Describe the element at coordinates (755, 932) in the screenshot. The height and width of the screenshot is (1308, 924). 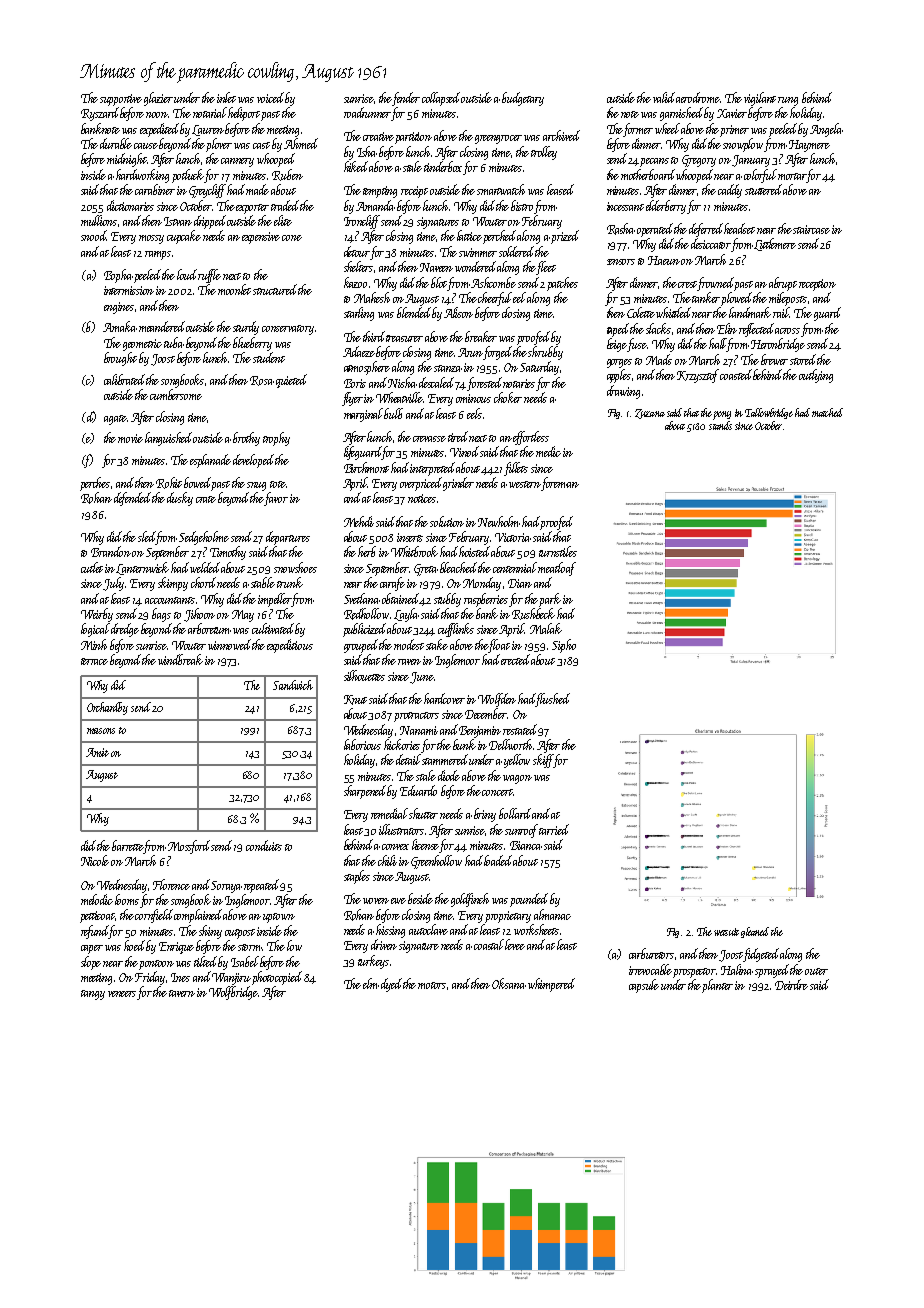
I see `gleaned` at that location.
